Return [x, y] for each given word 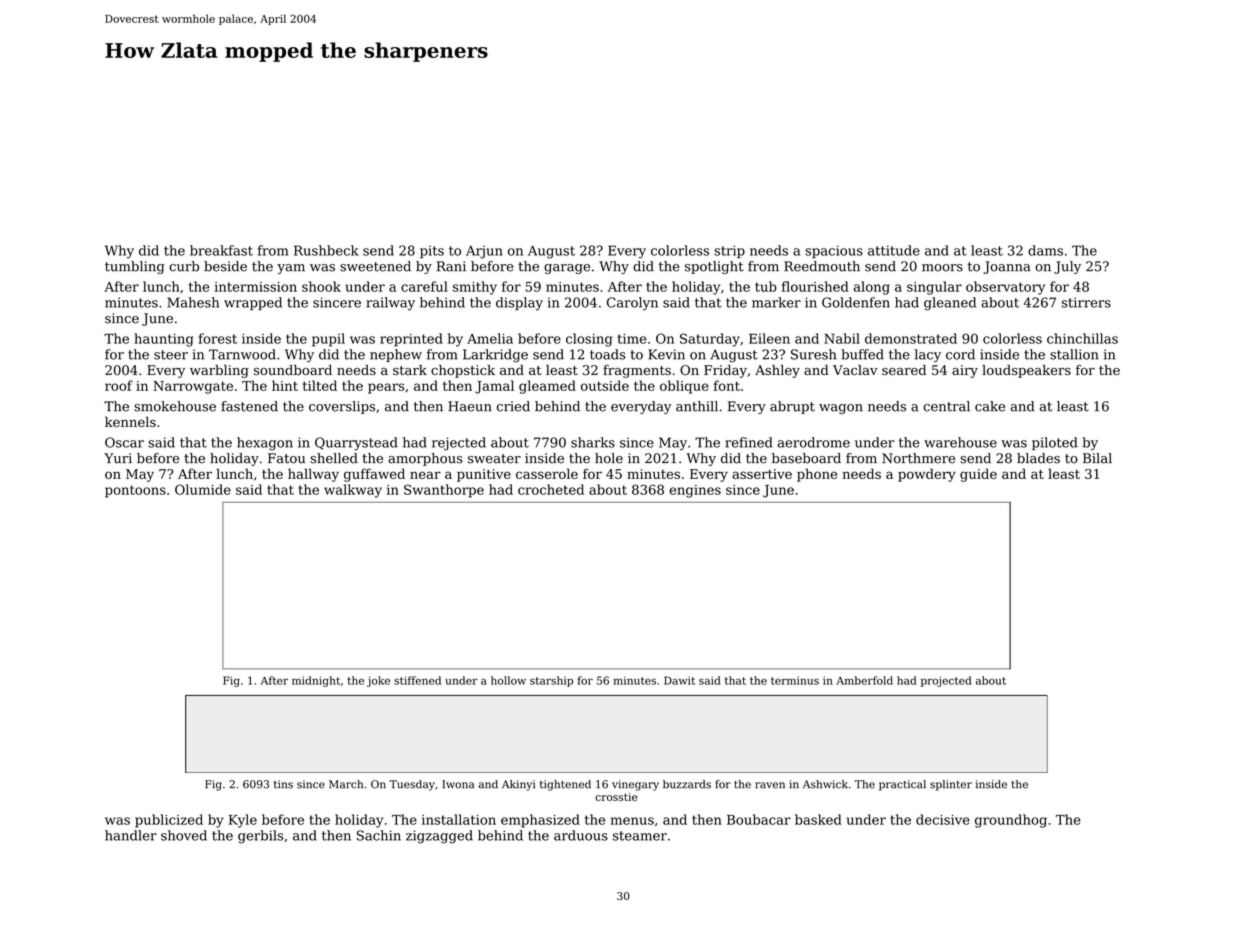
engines [695, 491]
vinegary [635, 785]
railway [390, 304]
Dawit [679, 680]
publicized [169, 821]
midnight [316, 681]
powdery [927, 475]
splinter [951, 785]
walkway [353, 491]
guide [978, 475]
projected [946, 681]
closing [589, 340]
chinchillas [1082, 338]
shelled [334, 458]
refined [748, 442]
